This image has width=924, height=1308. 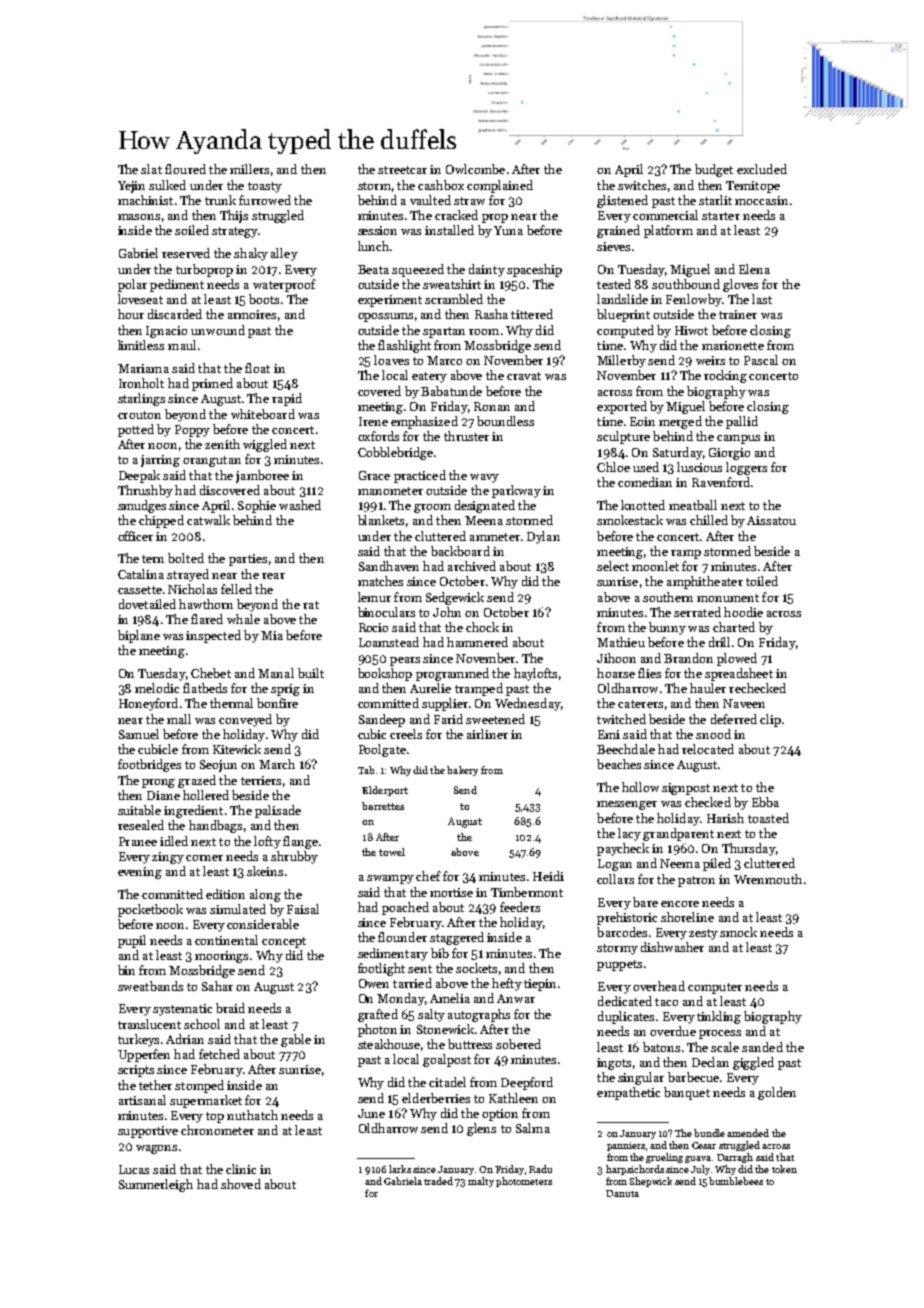 I want to click on moccasin, so click(x=761, y=200).
